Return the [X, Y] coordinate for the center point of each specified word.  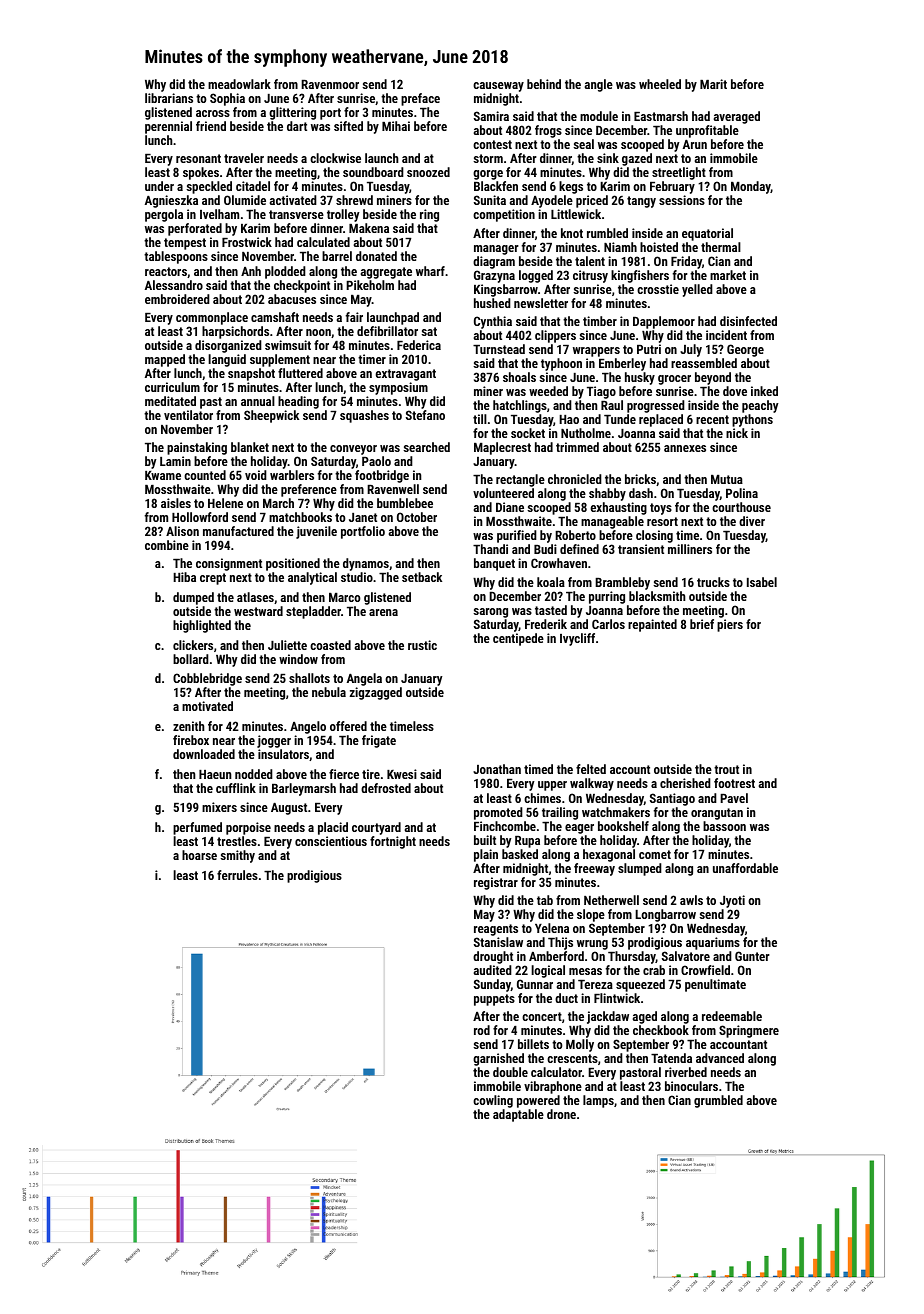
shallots [309, 678]
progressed [656, 406]
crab [654, 970]
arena [383, 612]
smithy [237, 856]
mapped [165, 360]
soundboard [373, 172]
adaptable [518, 1115]
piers [730, 625]
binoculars [691, 1086]
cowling [493, 1101]
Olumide [245, 200]
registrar [496, 883]
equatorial [707, 234]
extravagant [406, 375]
